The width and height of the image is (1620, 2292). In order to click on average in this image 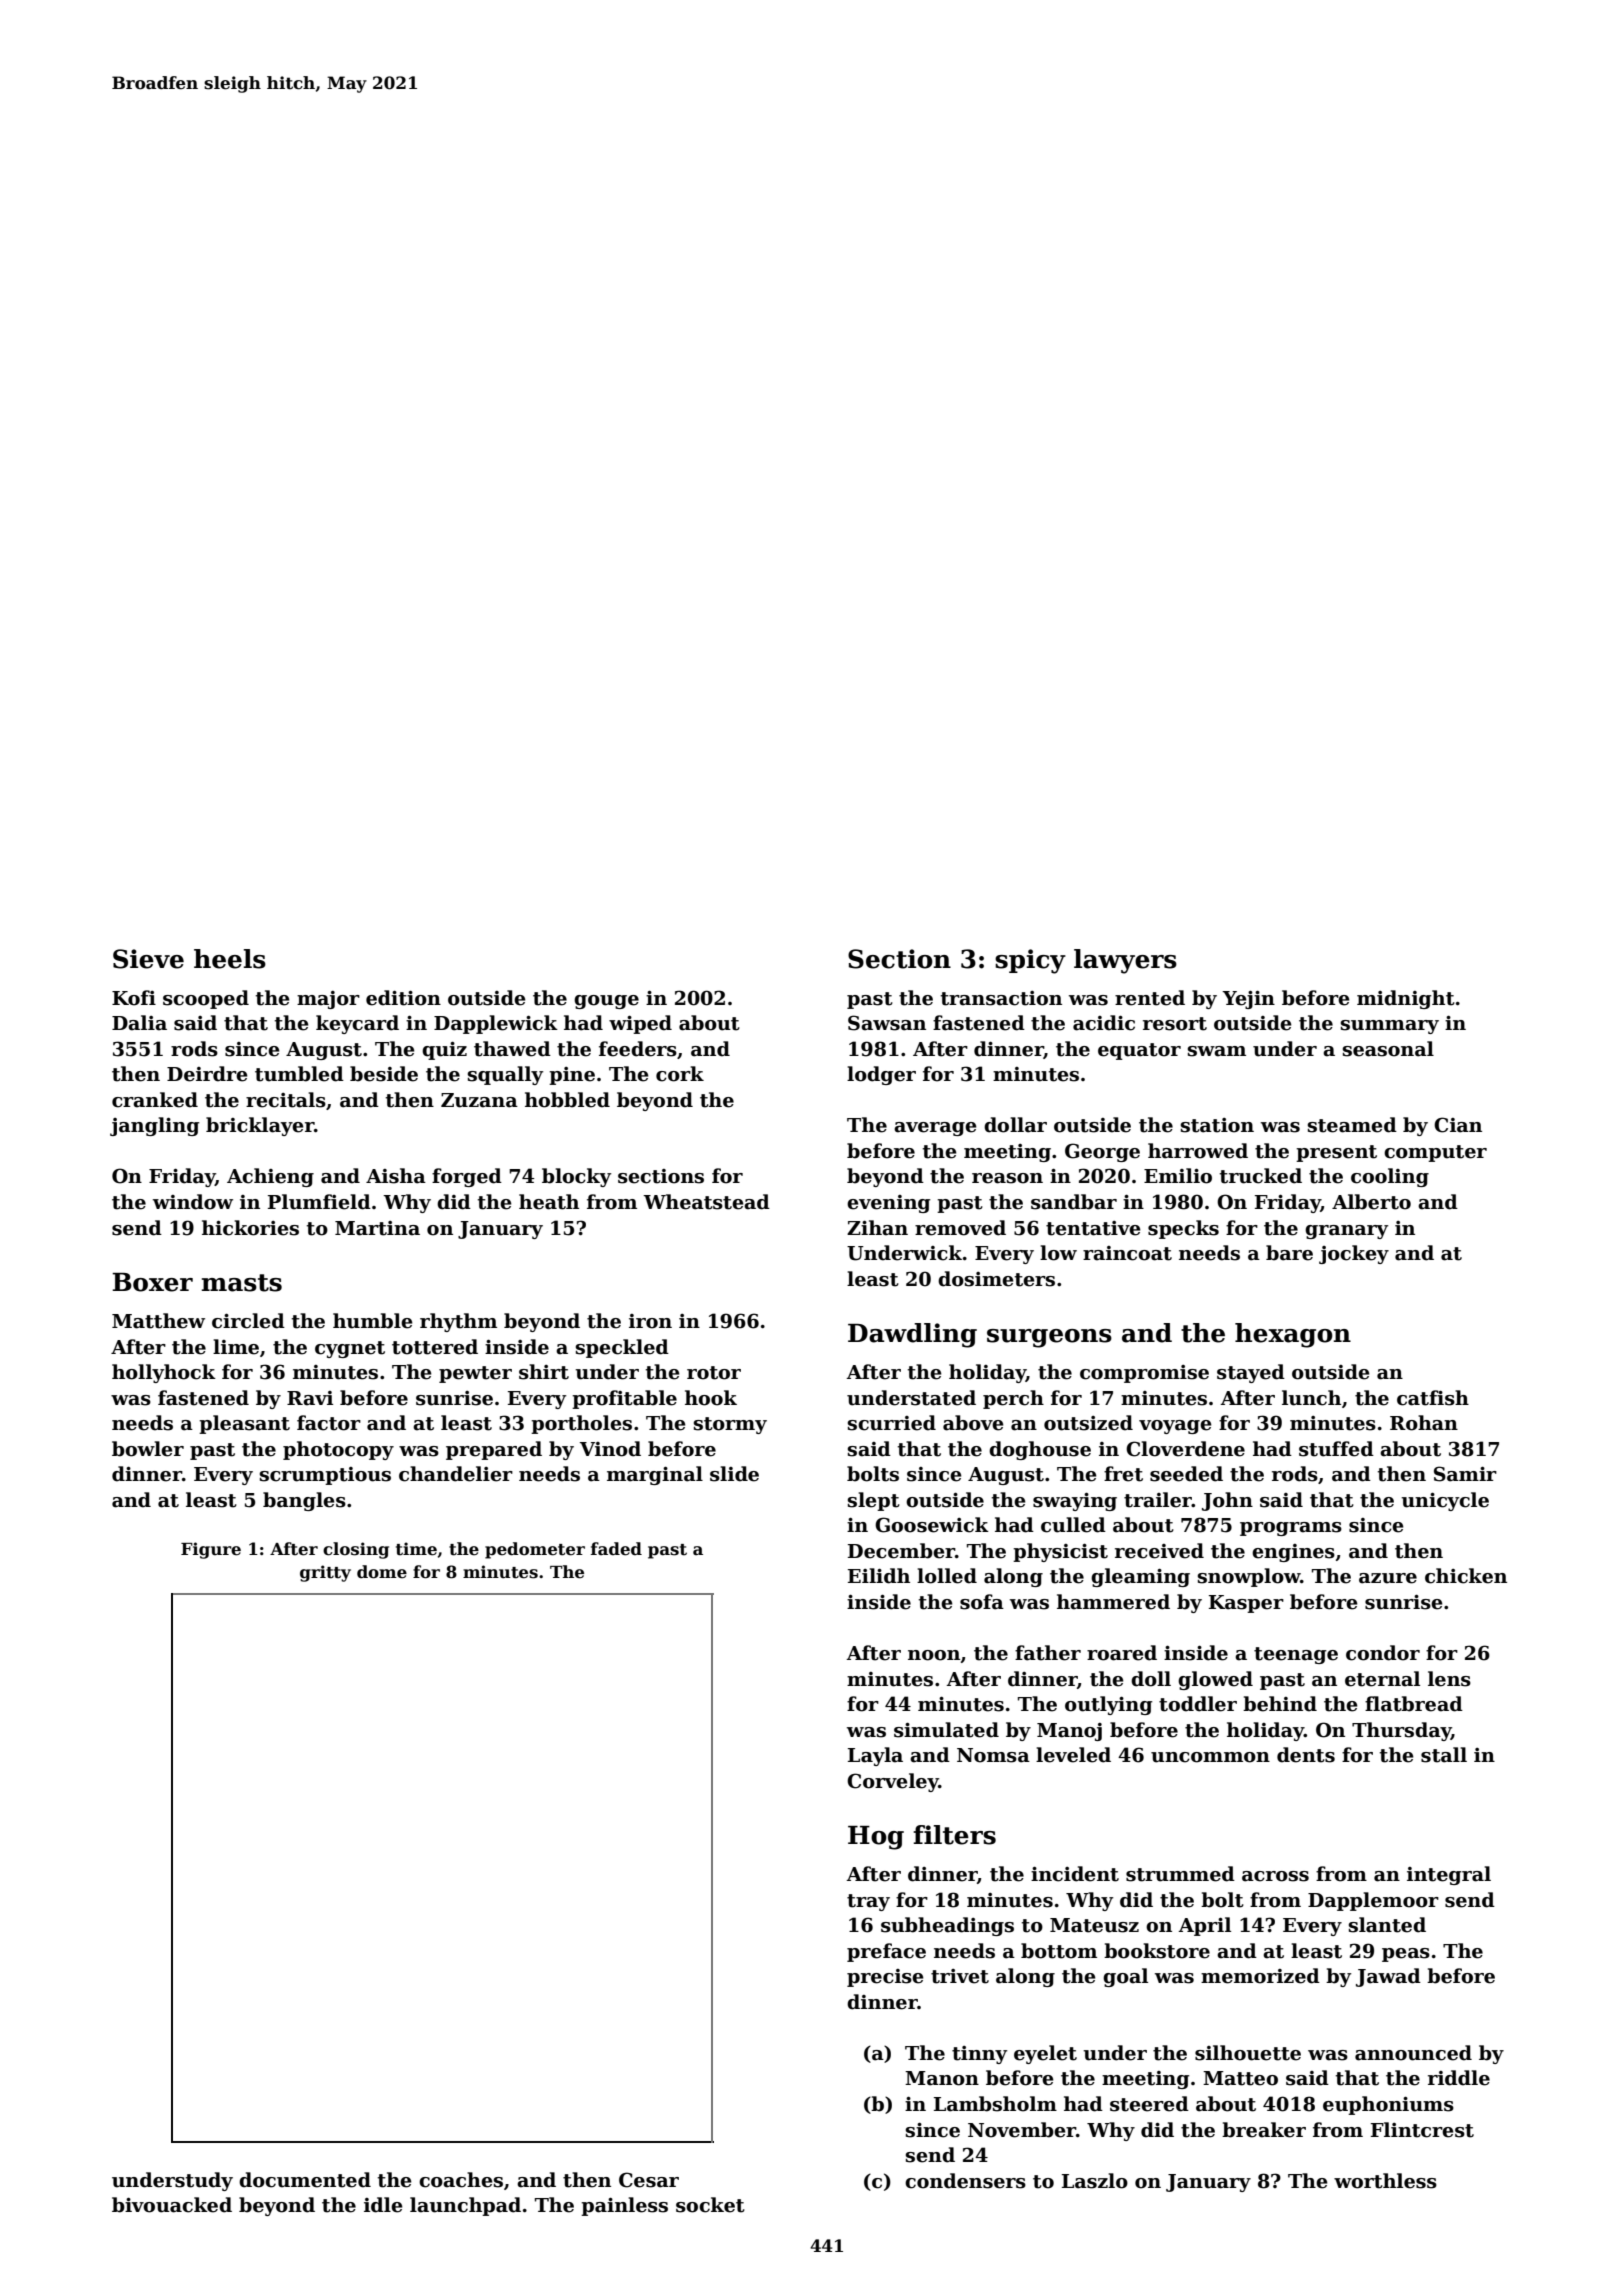, I will do `click(935, 1129)`.
